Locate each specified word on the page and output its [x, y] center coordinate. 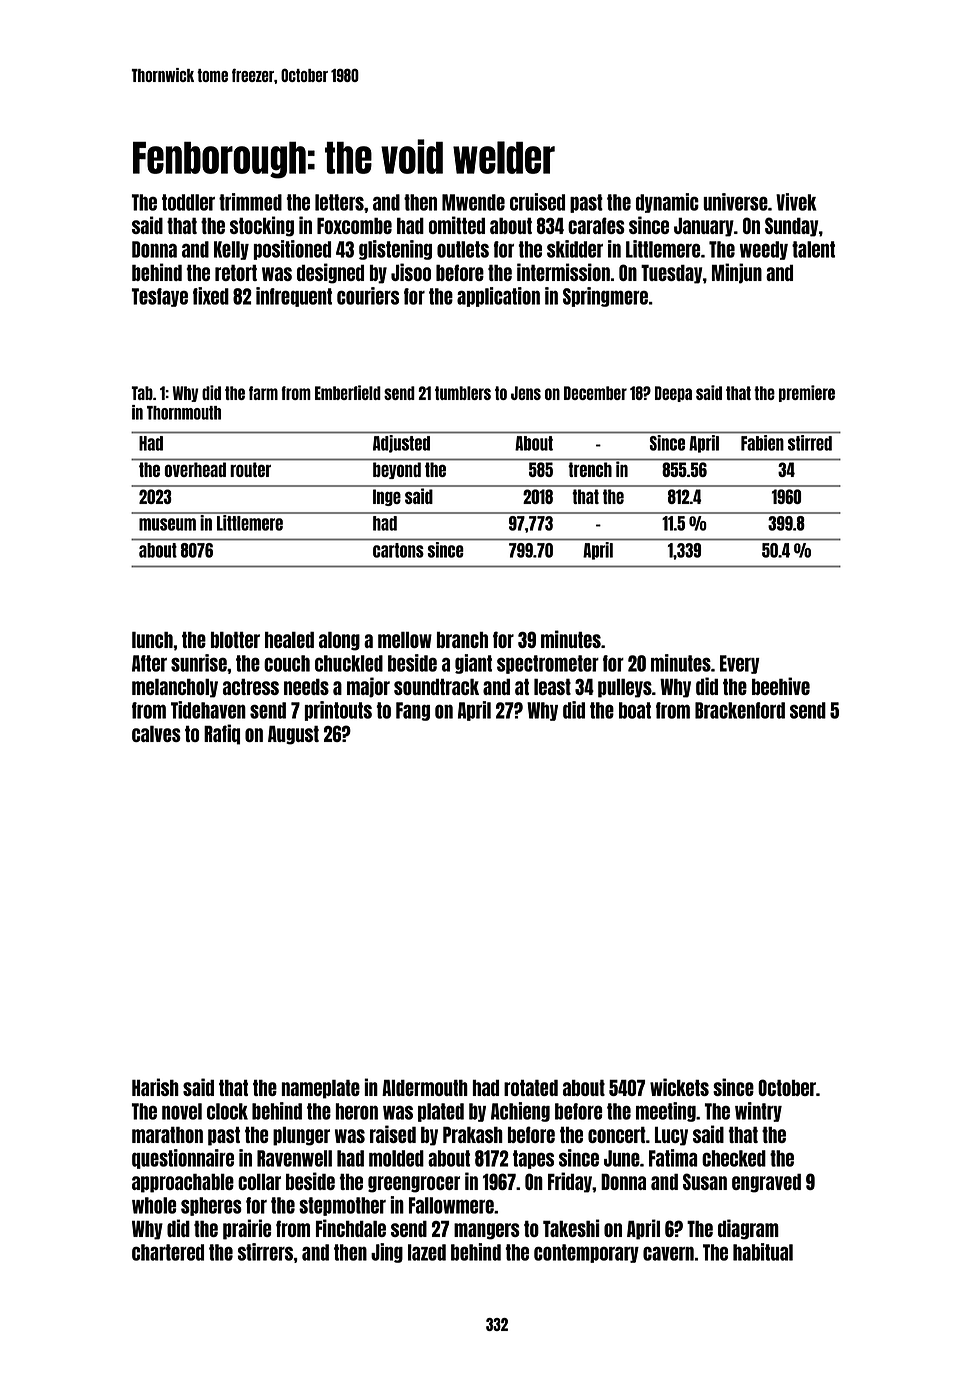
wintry [758, 1112]
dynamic [667, 203]
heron [356, 1111]
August [293, 735]
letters [339, 202]
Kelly [231, 250]
